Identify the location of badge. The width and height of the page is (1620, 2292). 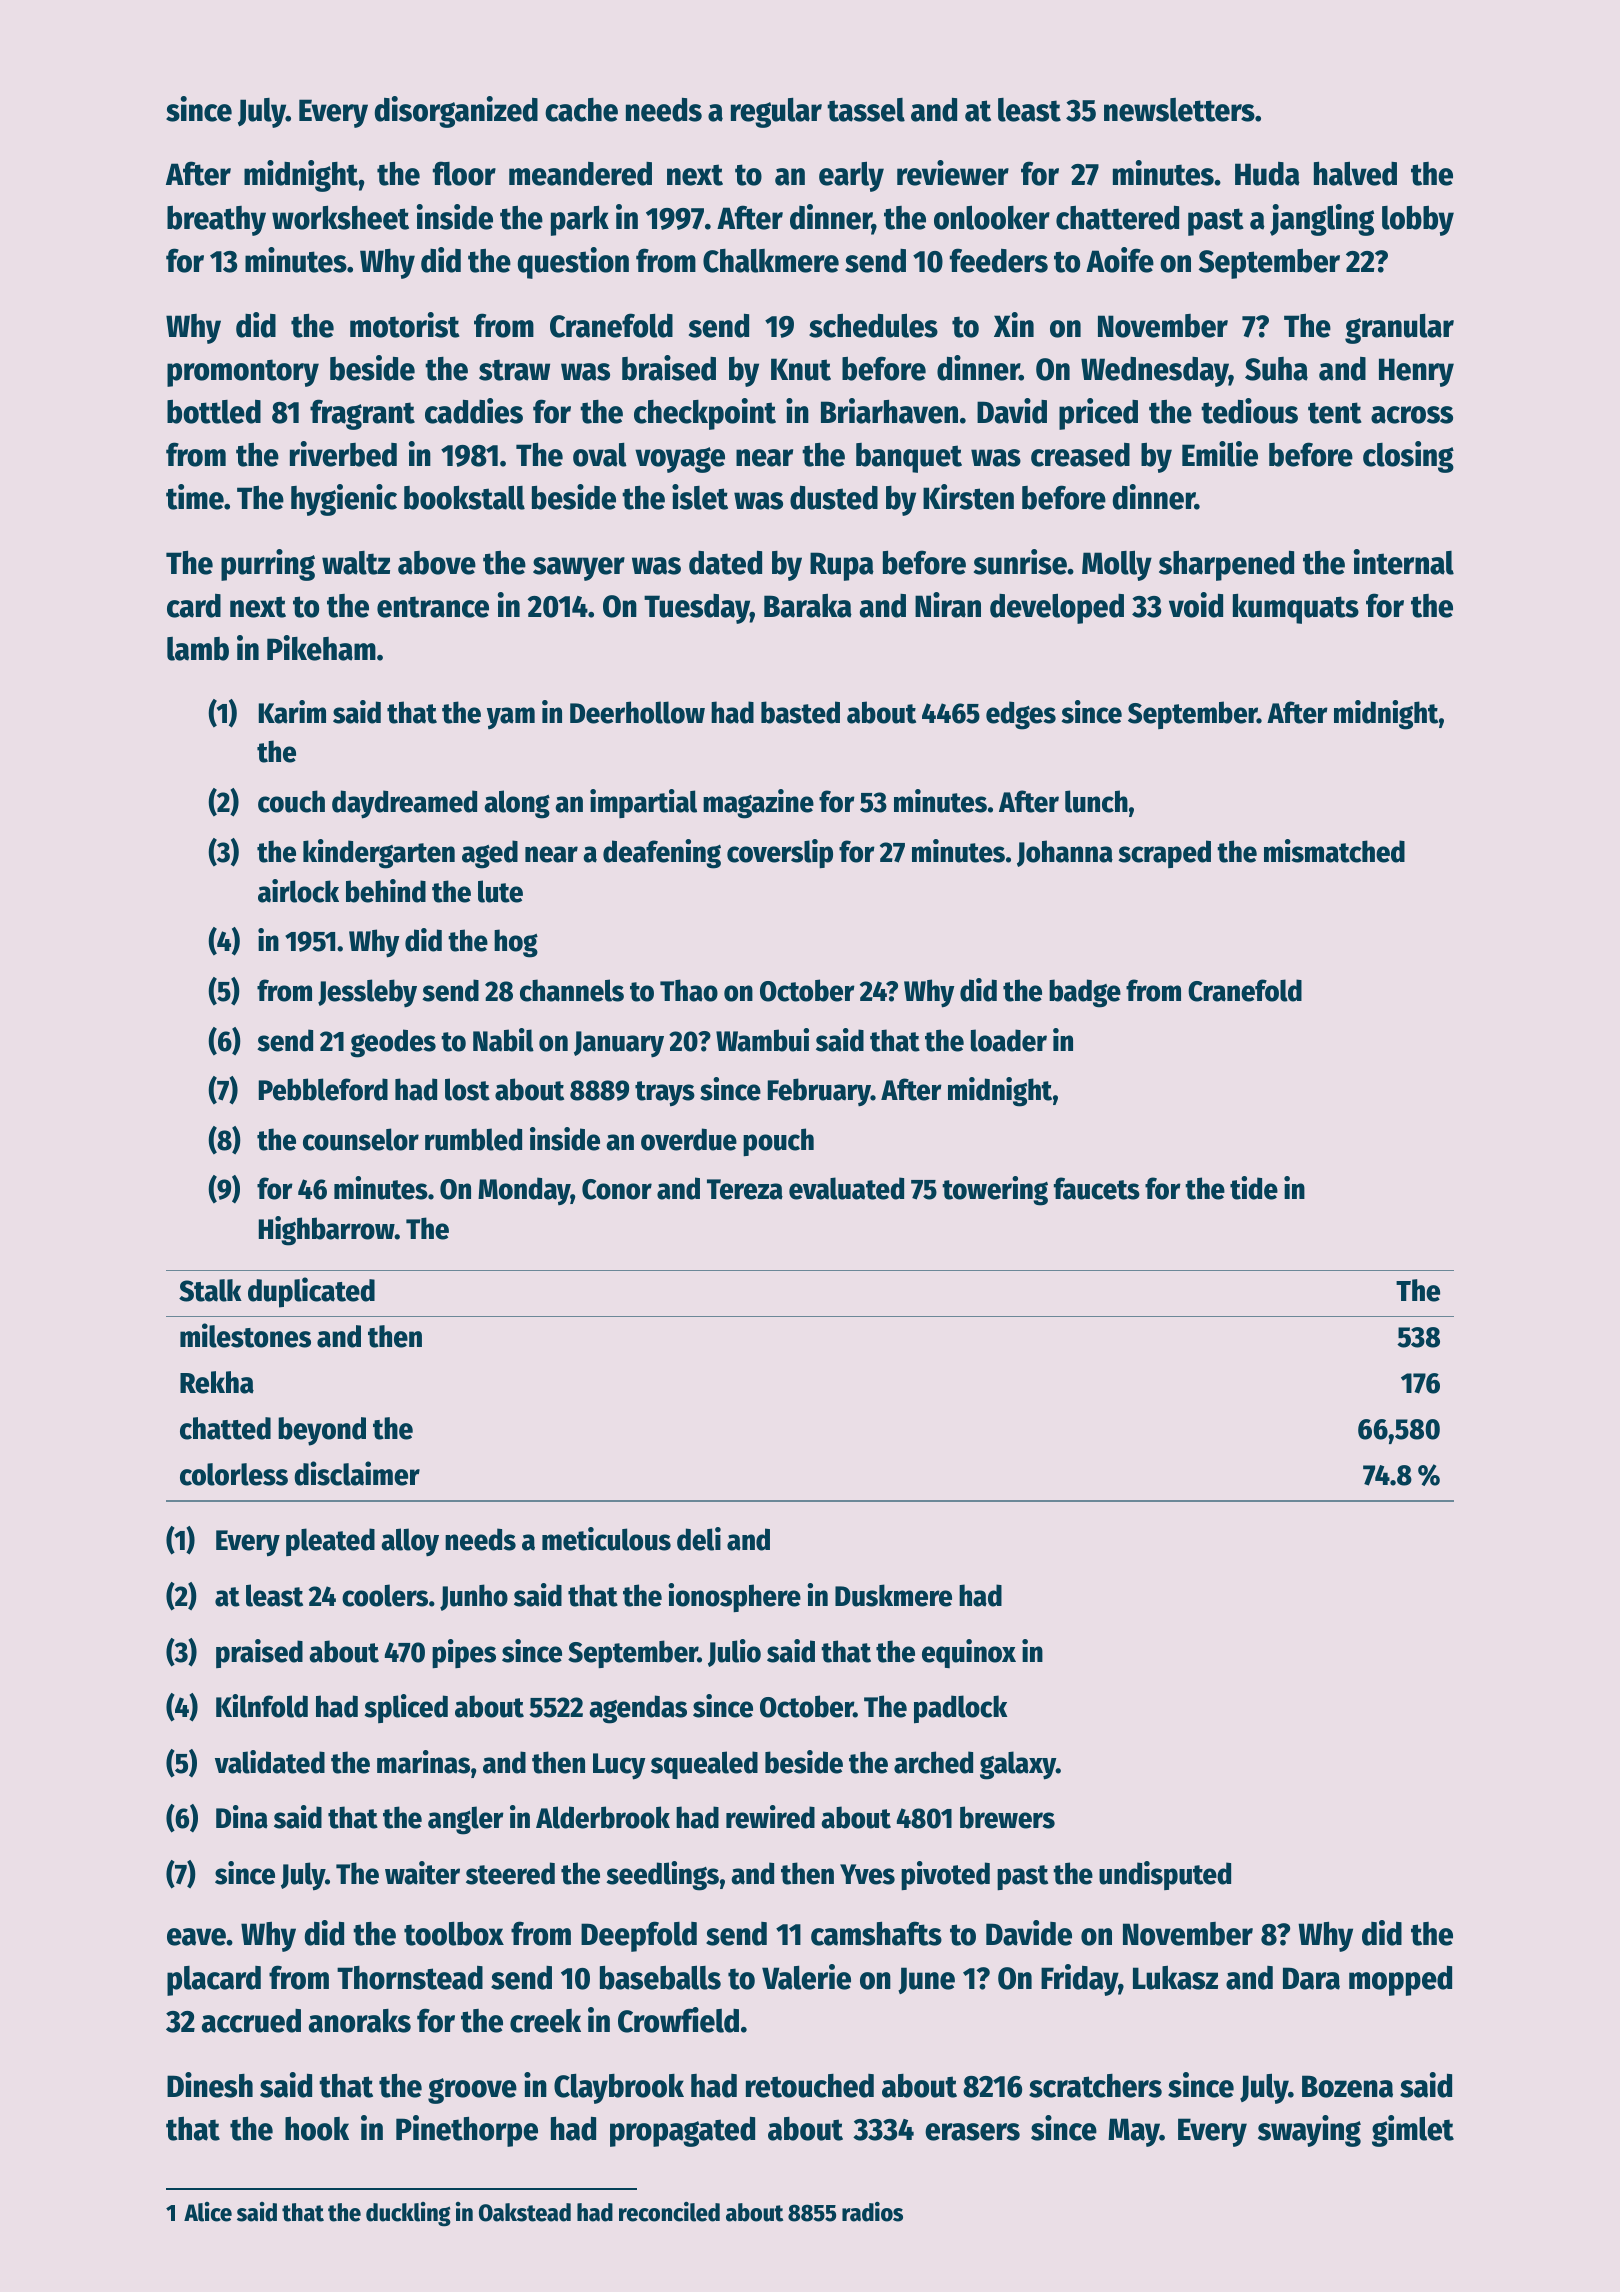
(1085, 993).
